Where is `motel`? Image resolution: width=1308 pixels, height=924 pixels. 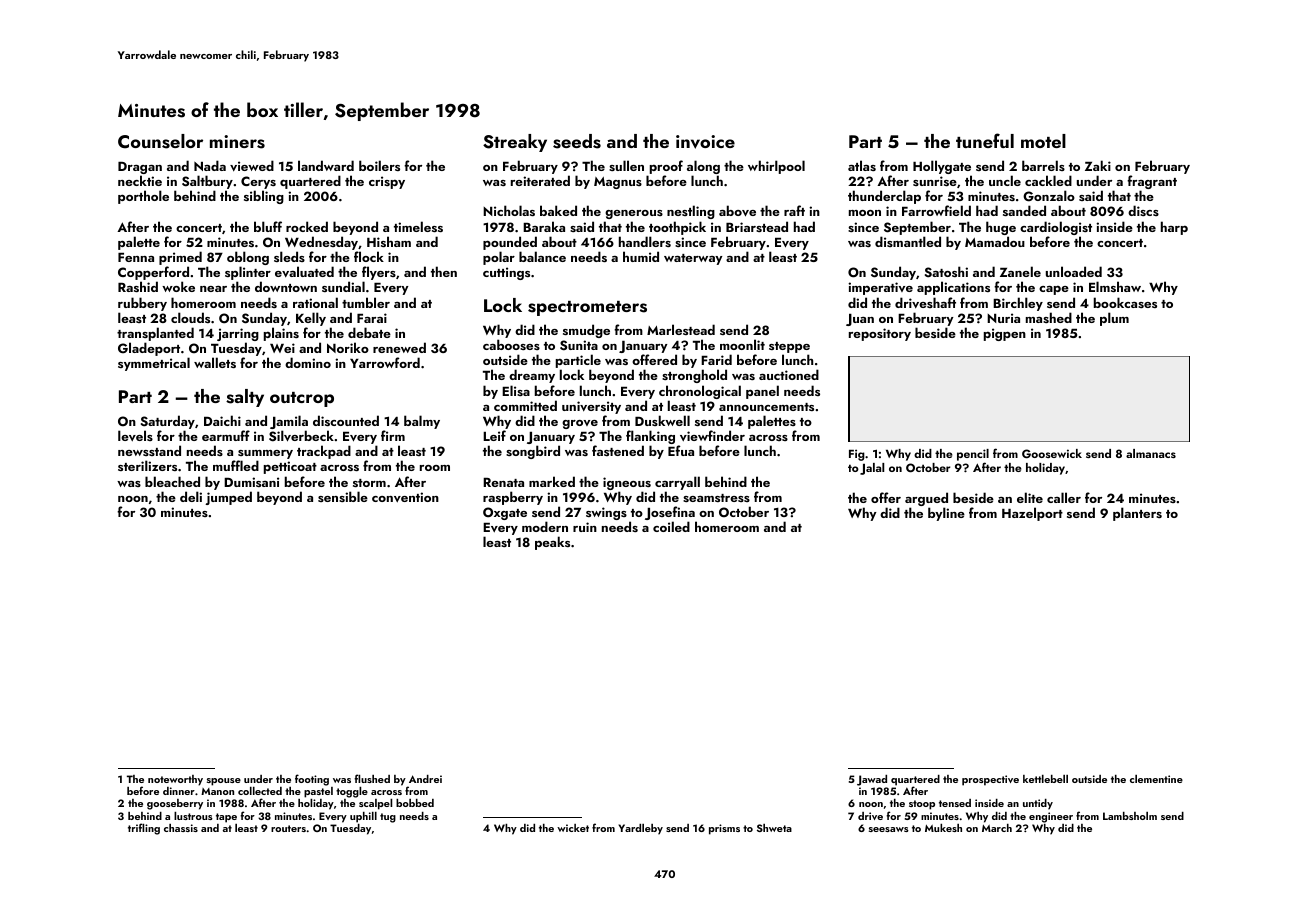 motel is located at coordinates (1043, 141).
